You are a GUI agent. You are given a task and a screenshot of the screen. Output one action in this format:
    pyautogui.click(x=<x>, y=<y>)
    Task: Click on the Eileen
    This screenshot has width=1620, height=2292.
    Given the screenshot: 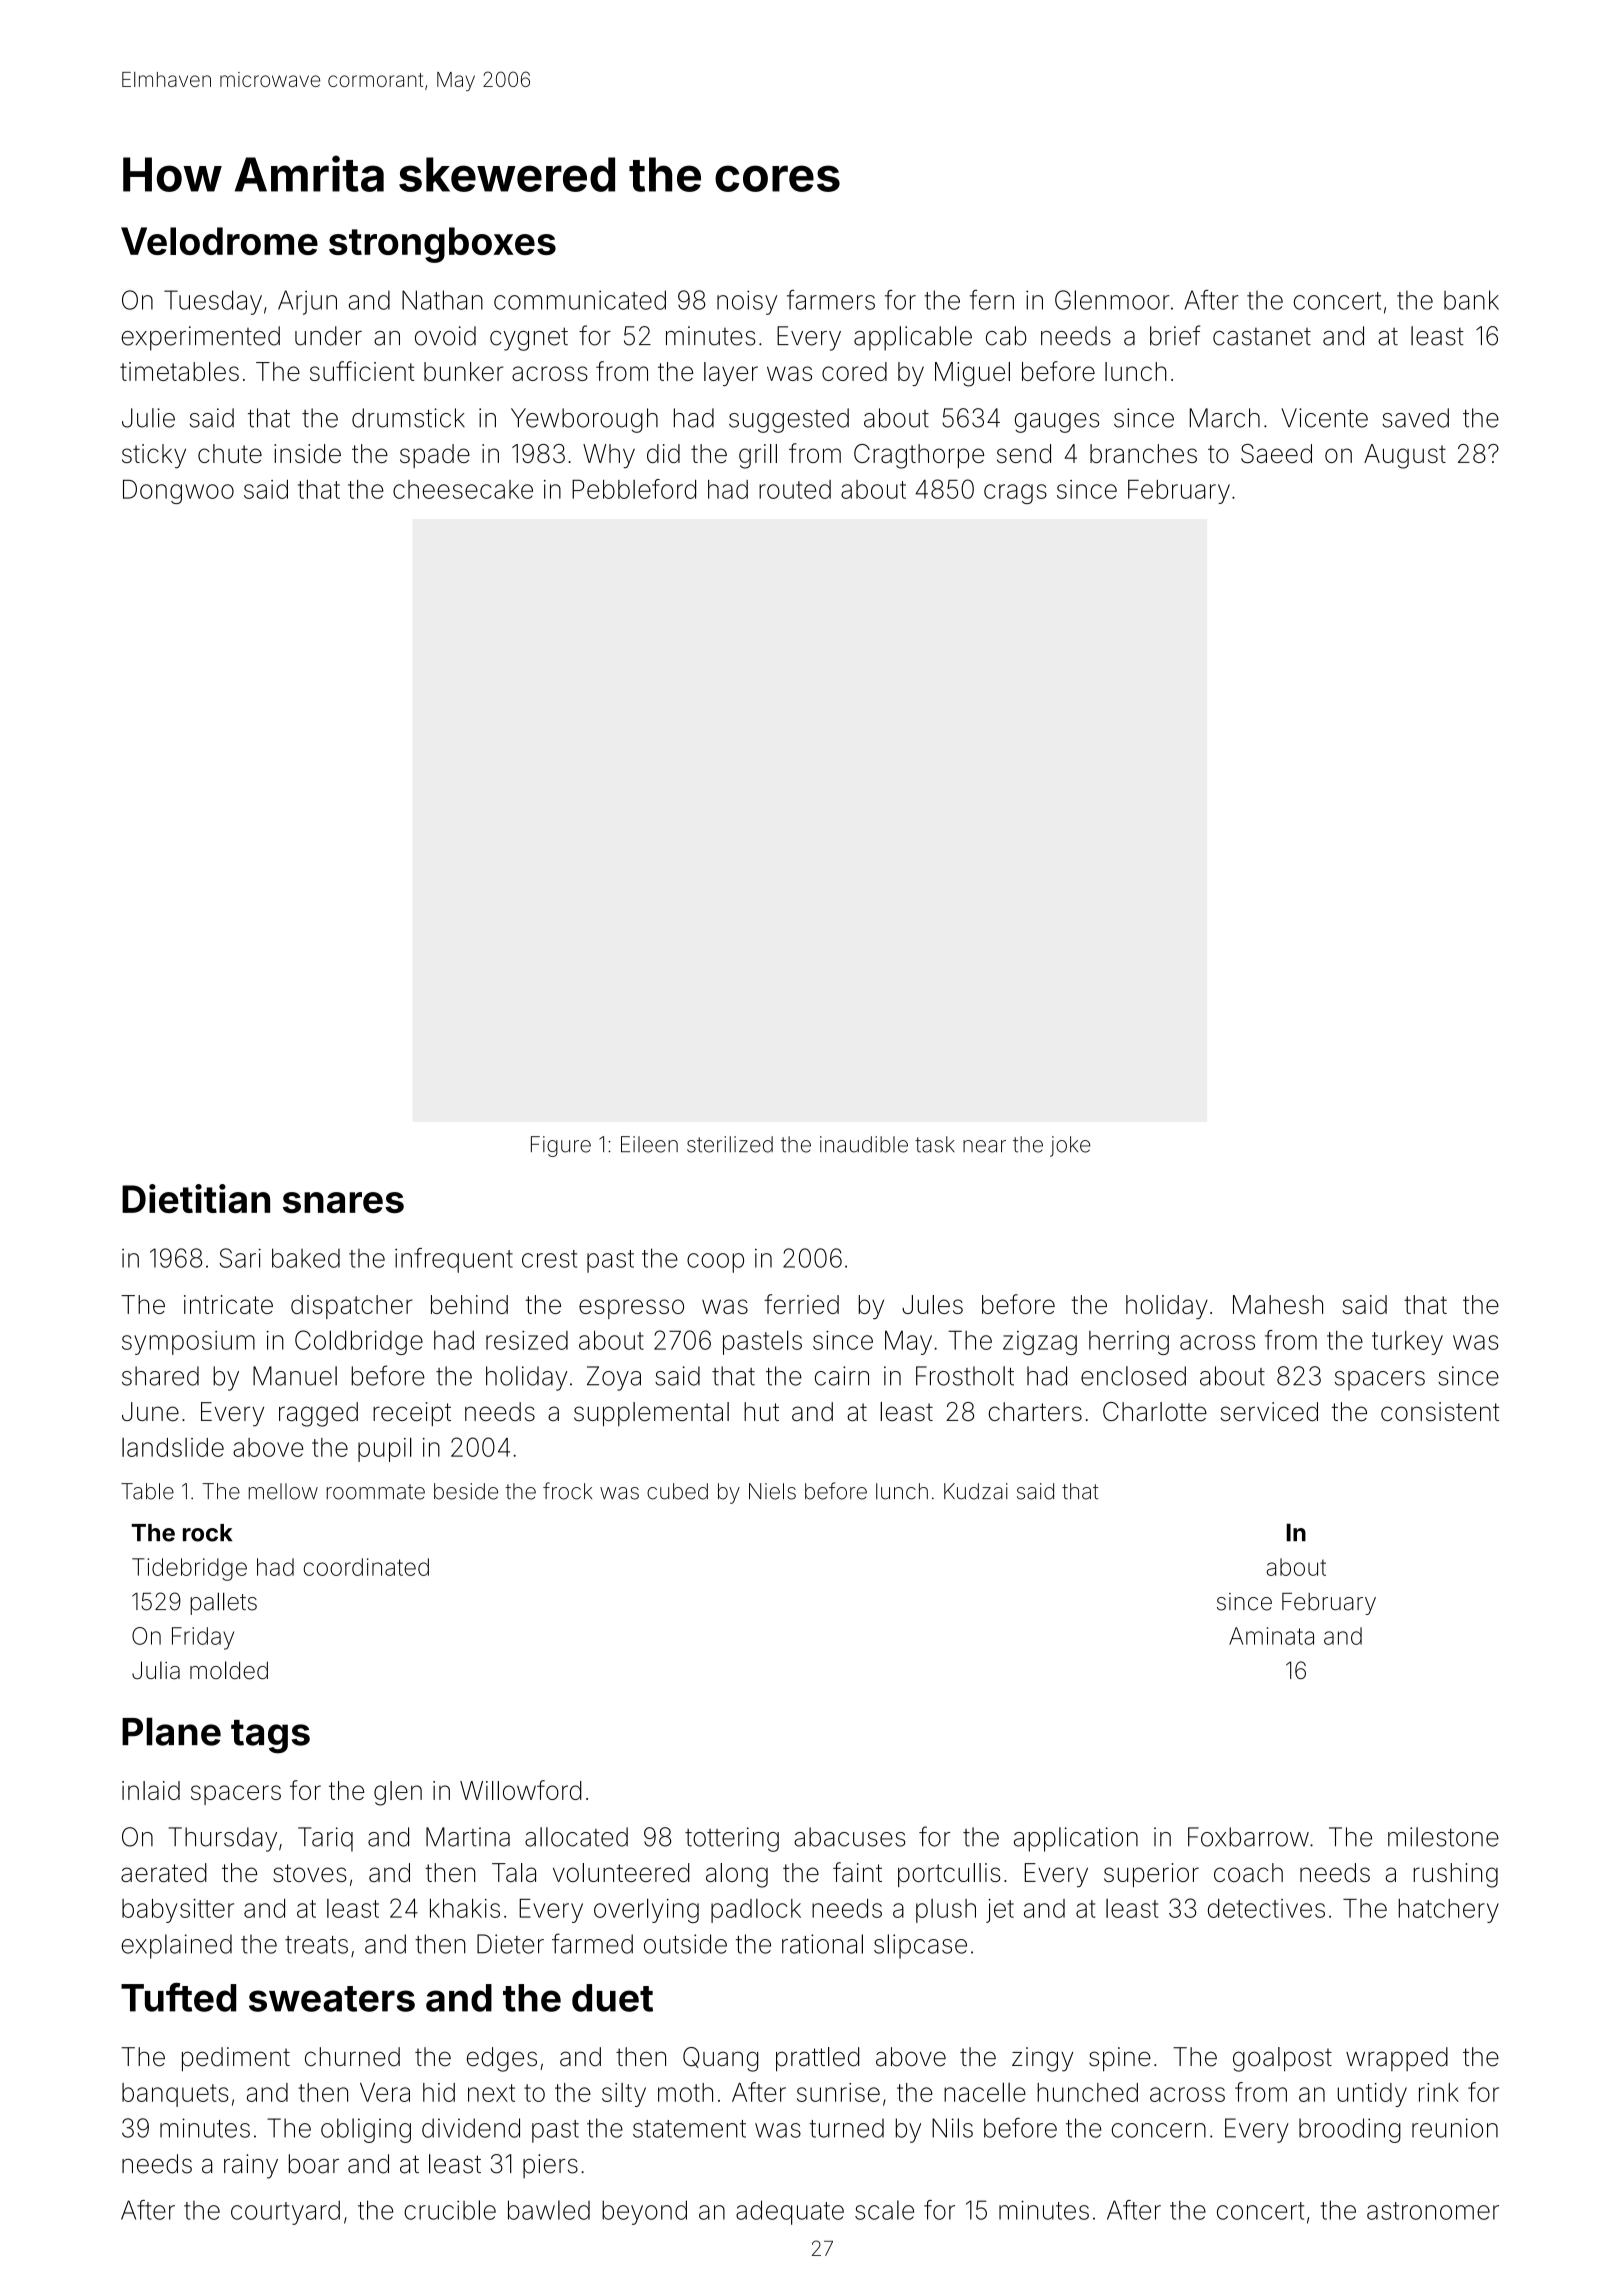 What is the action you would take?
    pyautogui.click(x=649, y=1144)
